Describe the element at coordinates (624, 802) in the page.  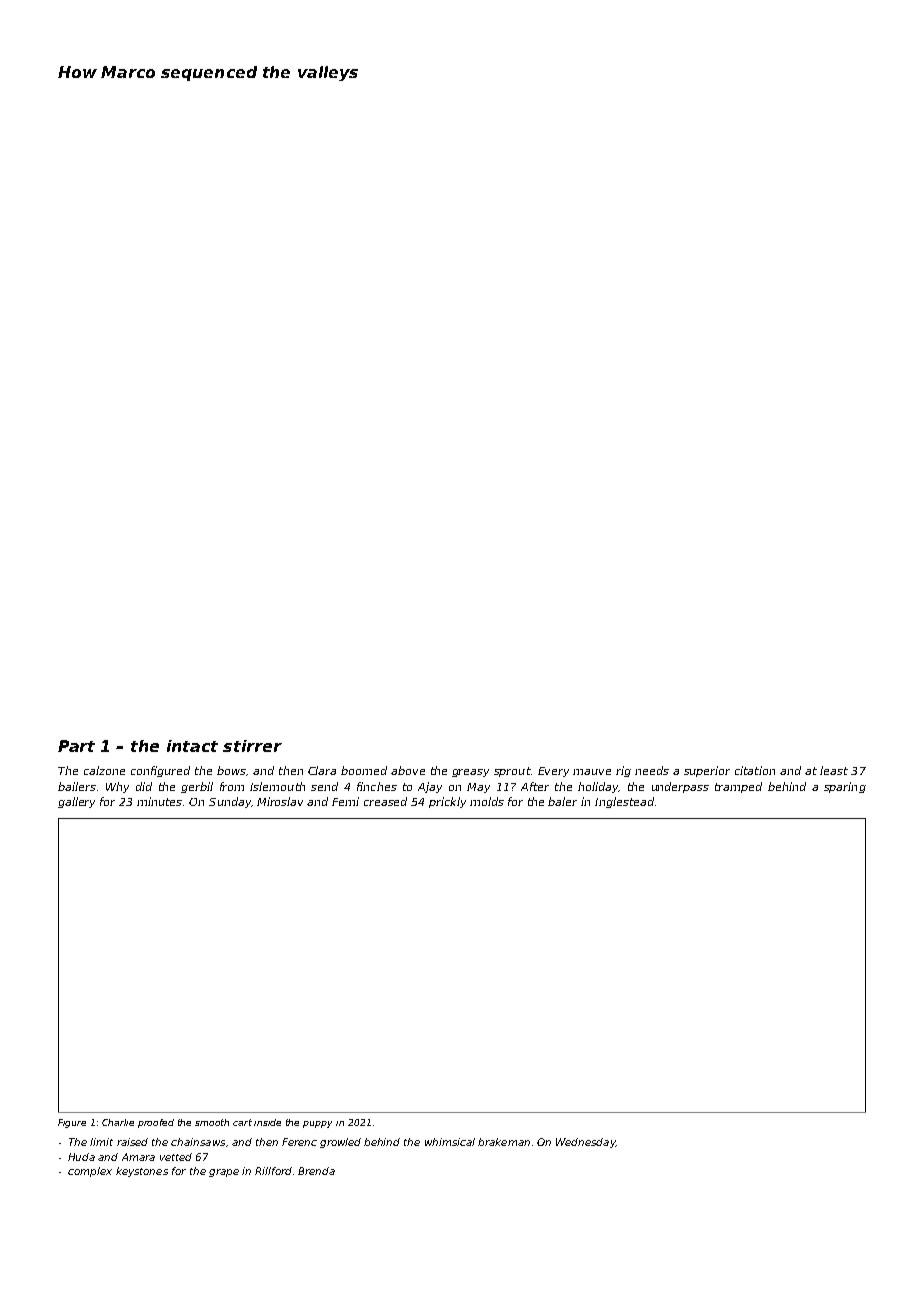
I see `Inglestead` at that location.
